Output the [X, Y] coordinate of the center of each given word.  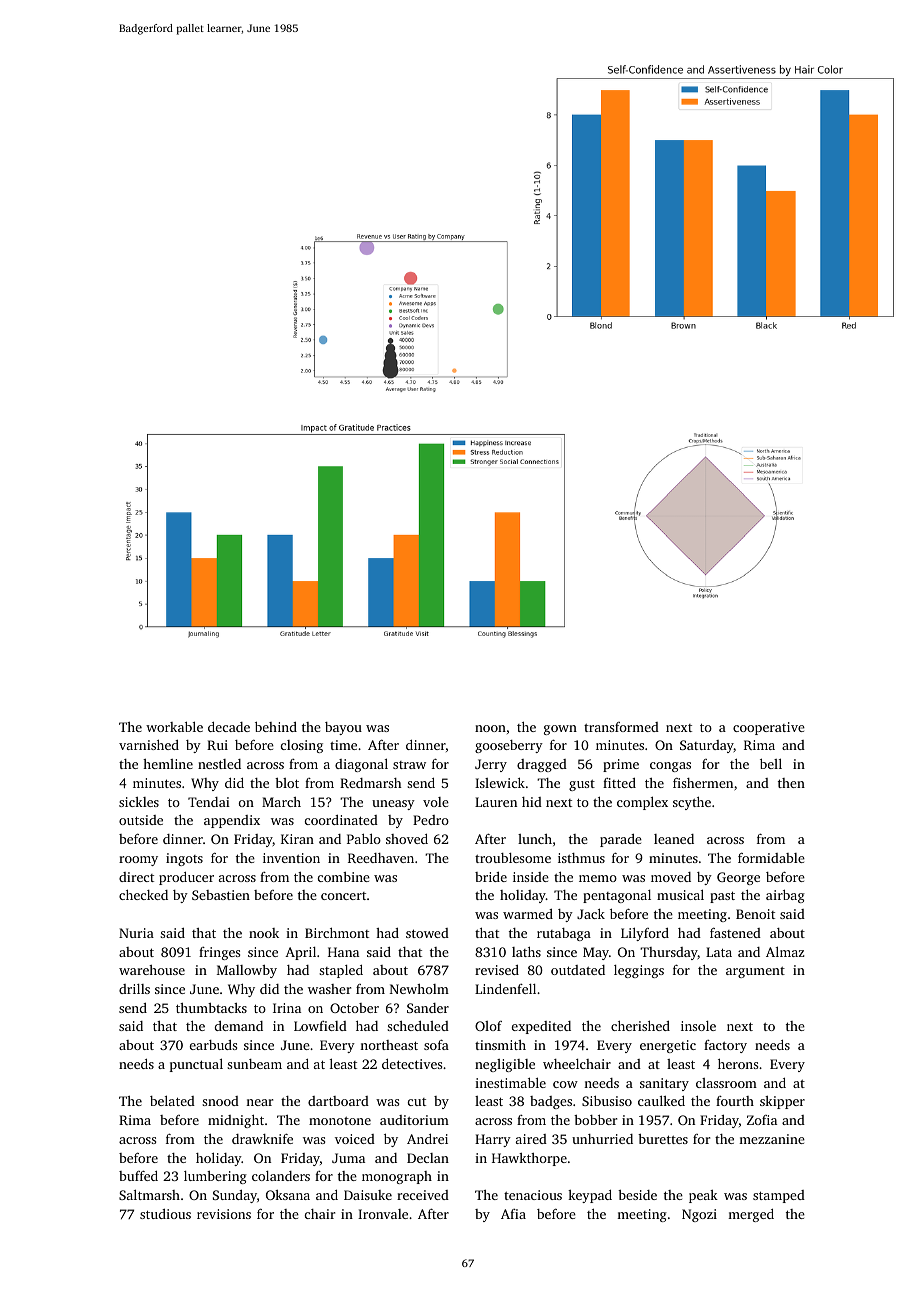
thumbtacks [211, 1008]
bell [771, 763]
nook [264, 933]
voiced [355, 1139]
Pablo [364, 838]
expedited [541, 1027]
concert [343, 896]
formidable [771, 857]
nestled [219, 764]
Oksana [288, 1195]
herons [738, 1063]
